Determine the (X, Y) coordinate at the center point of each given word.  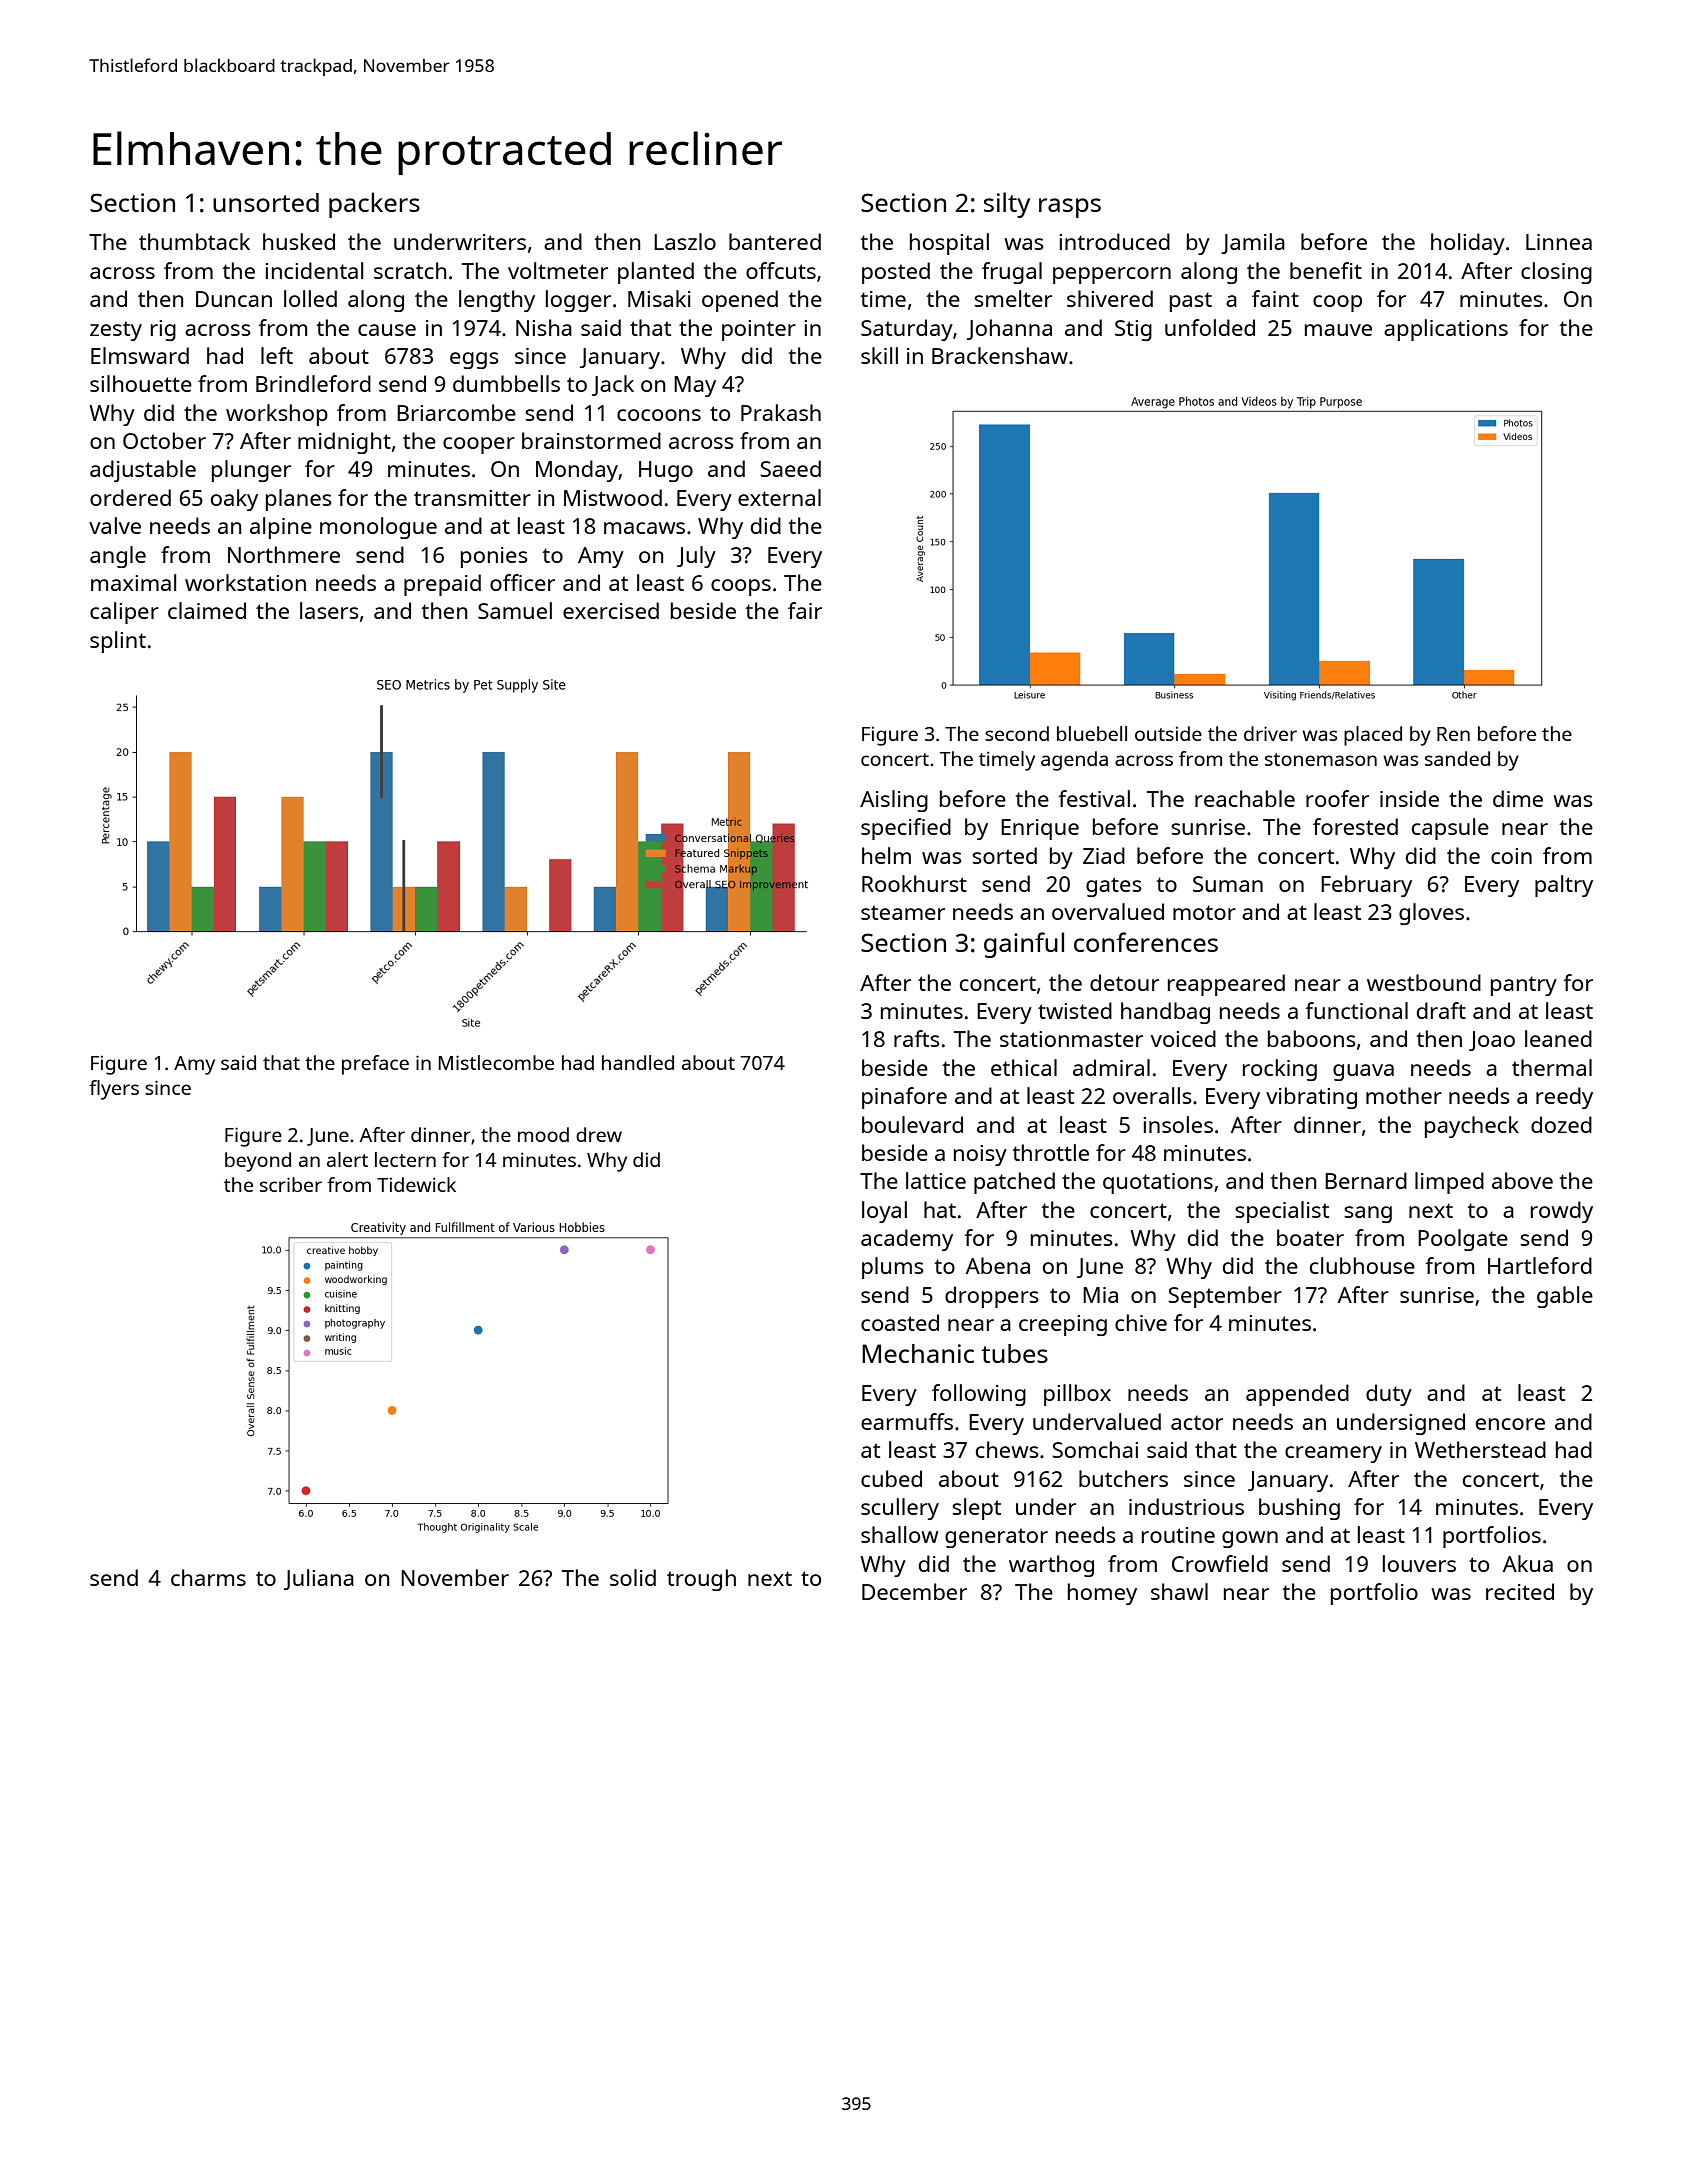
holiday (1468, 244)
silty (1007, 205)
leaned (1558, 1038)
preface (375, 1065)
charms (208, 1577)
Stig (1133, 330)
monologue (378, 528)
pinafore (904, 1098)
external (779, 497)
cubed (891, 1478)
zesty (116, 331)
